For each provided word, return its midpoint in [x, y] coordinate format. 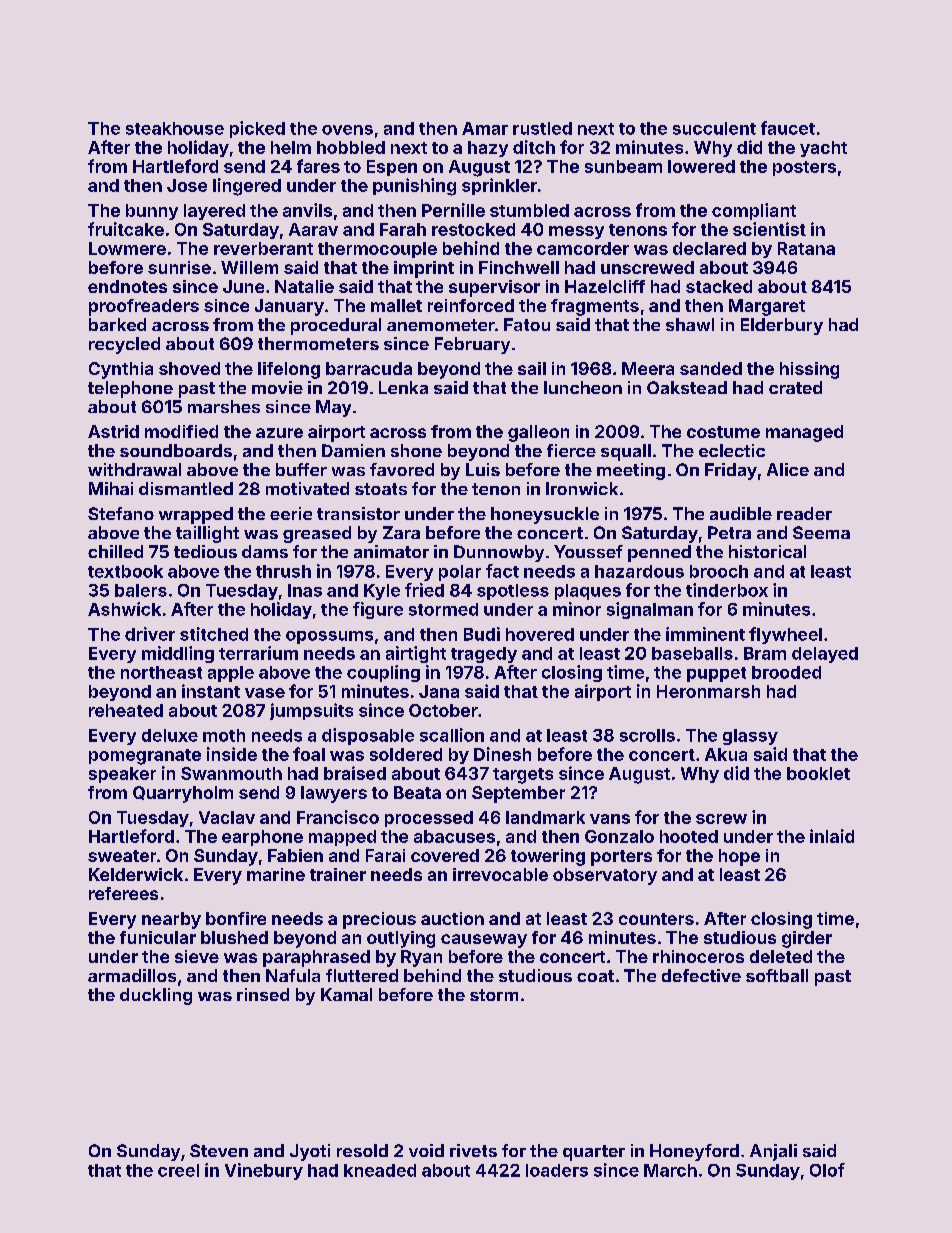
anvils [307, 210]
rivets [473, 1150]
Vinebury [264, 1171]
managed [804, 433]
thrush [283, 571]
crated [795, 387]
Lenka [403, 387]
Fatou [527, 324]
